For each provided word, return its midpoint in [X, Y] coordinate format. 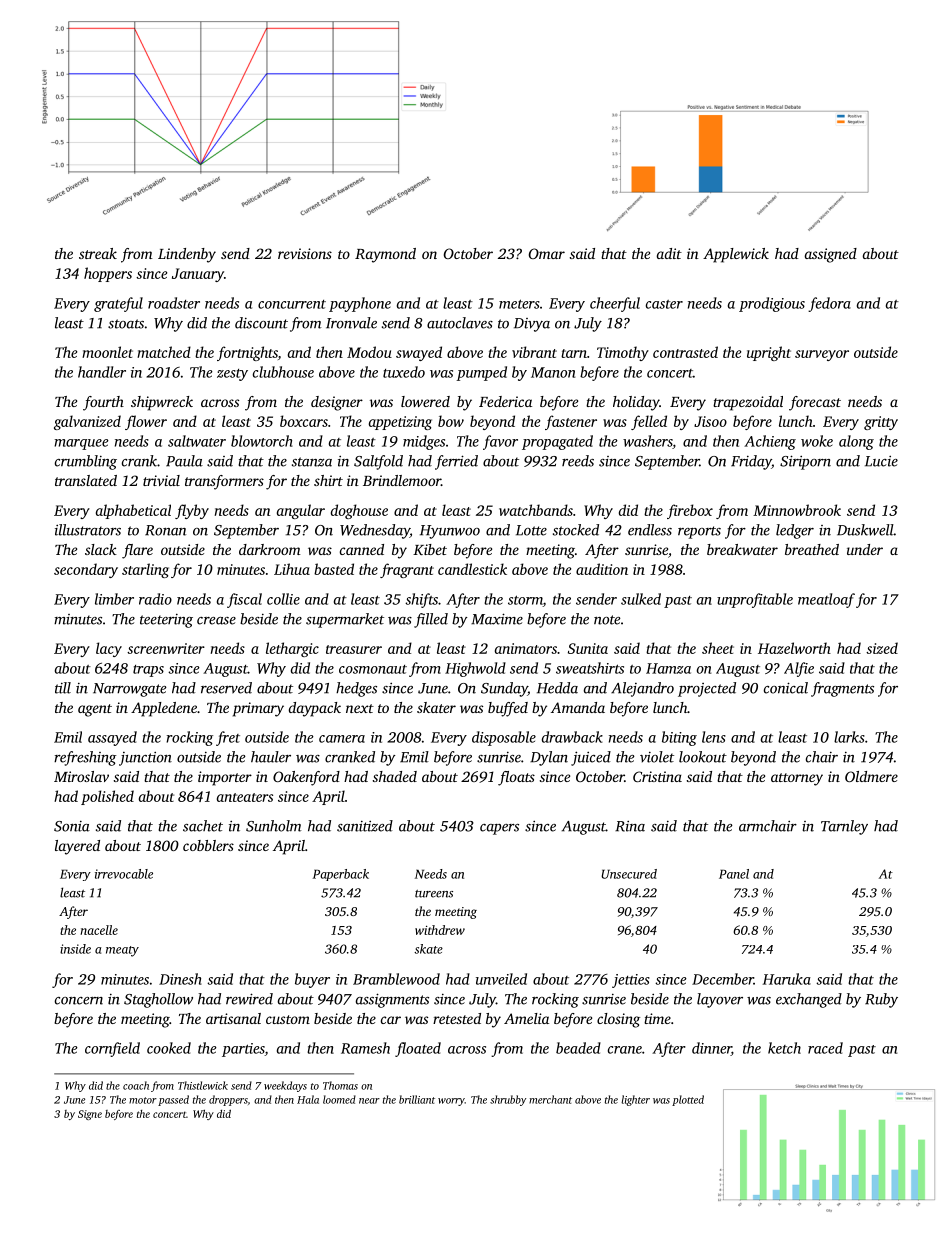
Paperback [341, 875]
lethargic [292, 649]
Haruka [787, 979]
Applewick [736, 255]
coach [136, 1085]
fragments [842, 689]
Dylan [549, 758]
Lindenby [187, 255]
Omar [547, 253]
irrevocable [124, 874]
